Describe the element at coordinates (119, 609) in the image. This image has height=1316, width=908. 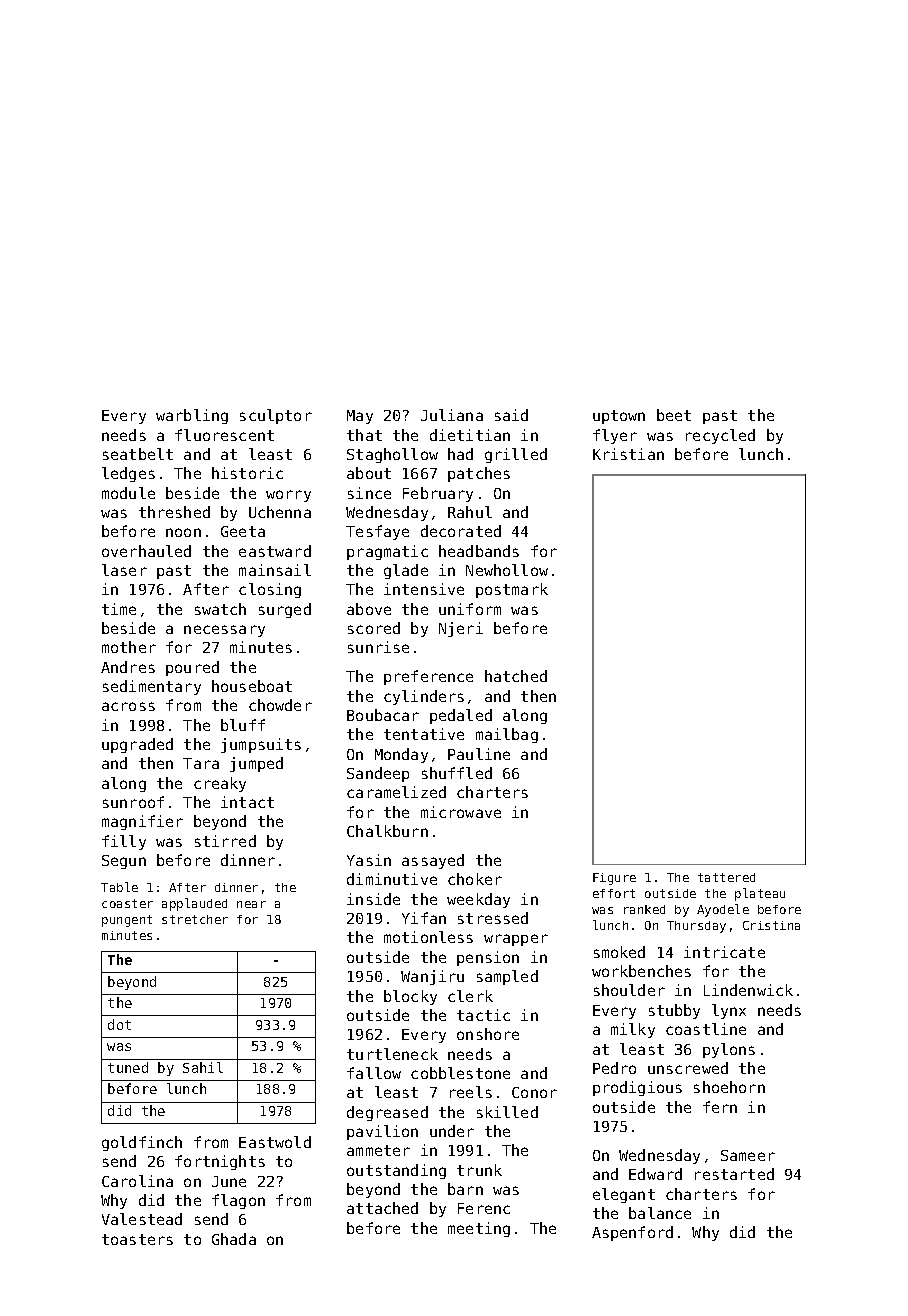
I see `time` at that location.
